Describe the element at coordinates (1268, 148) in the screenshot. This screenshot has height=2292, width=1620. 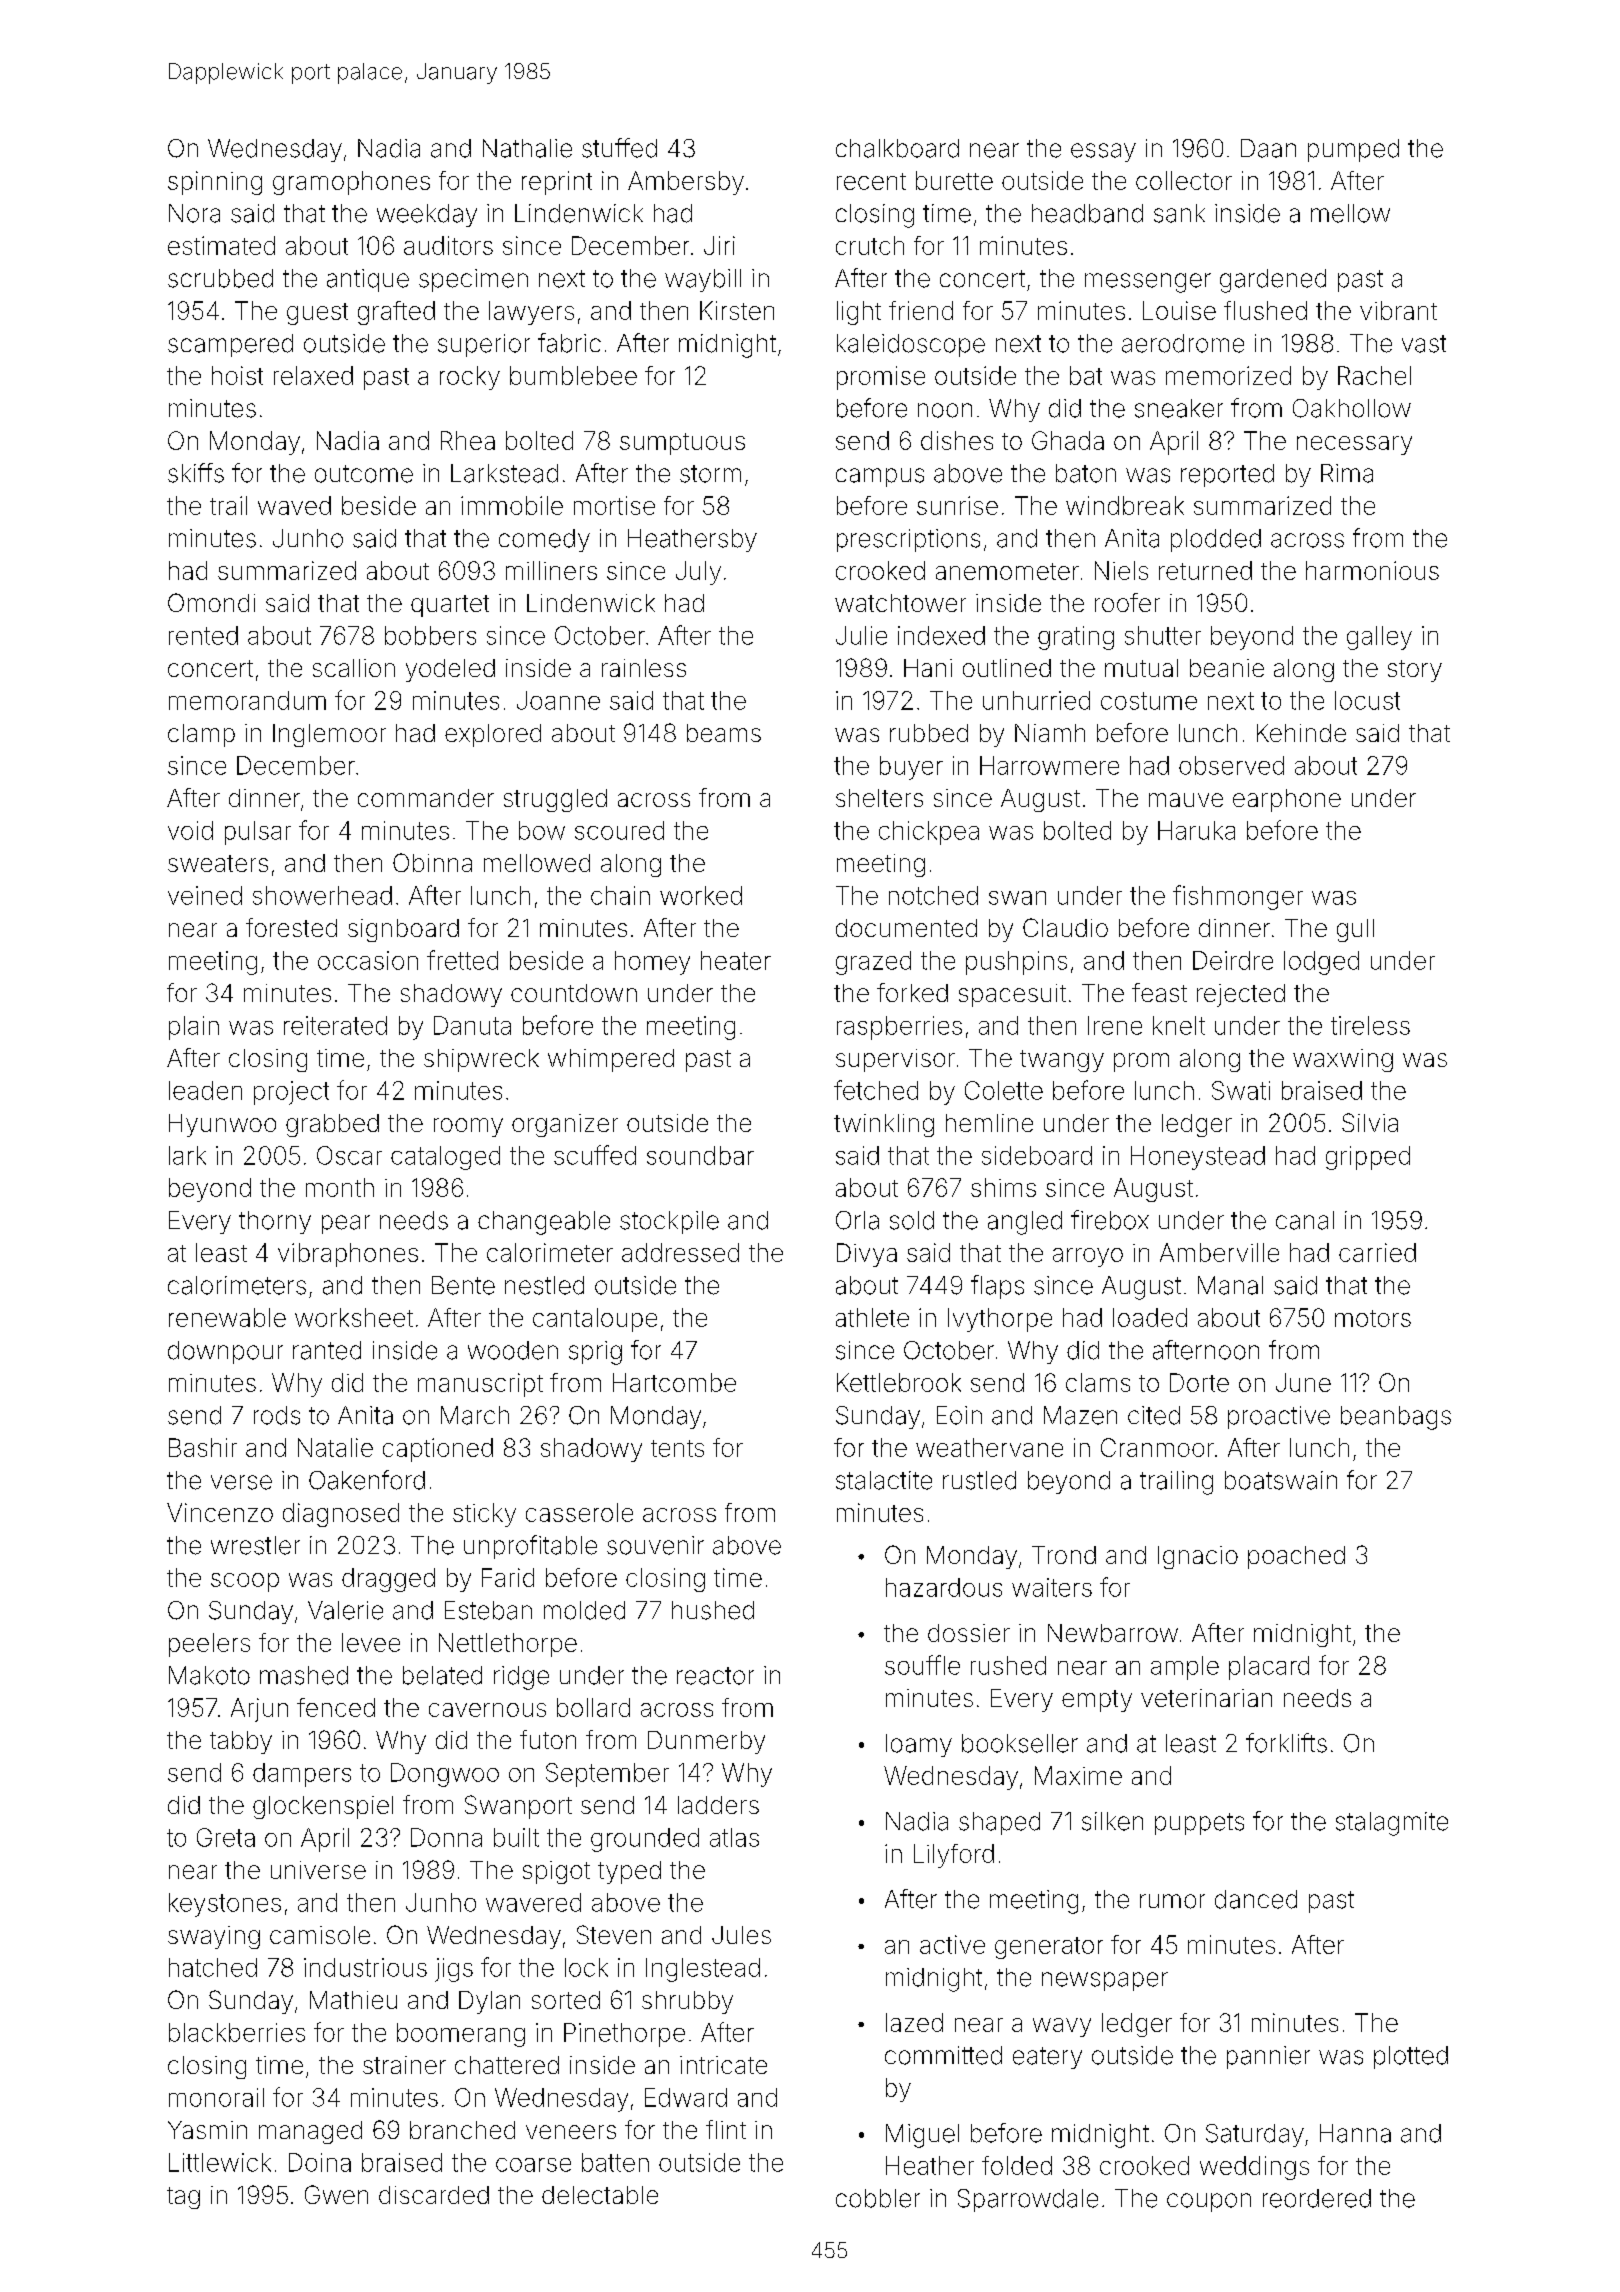
I see `Daan` at that location.
